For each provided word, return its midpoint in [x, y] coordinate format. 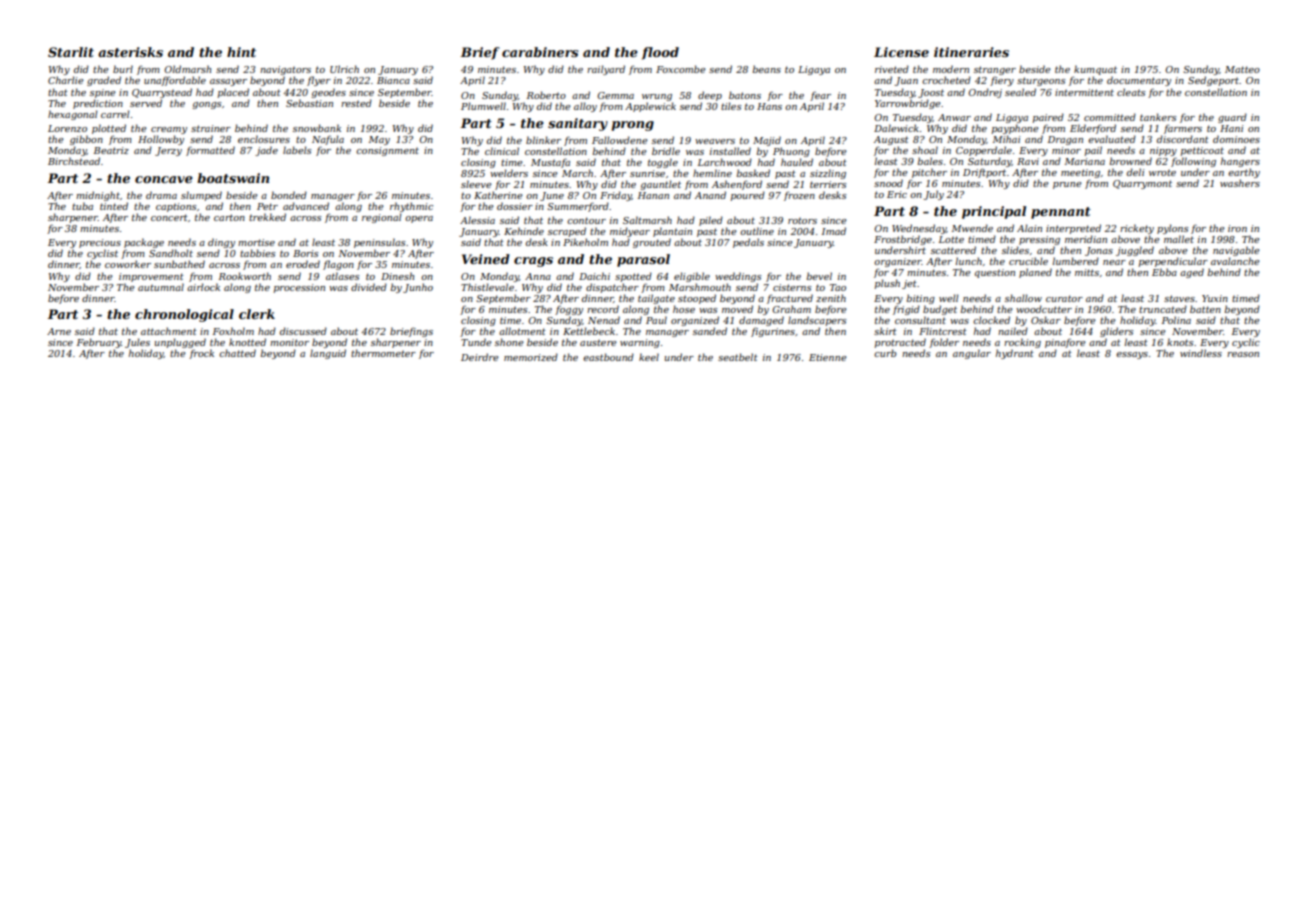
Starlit [71, 52]
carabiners [540, 52]
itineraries [971, 52]
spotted [633, 277]
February [99, 343]
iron [1237, 228]
